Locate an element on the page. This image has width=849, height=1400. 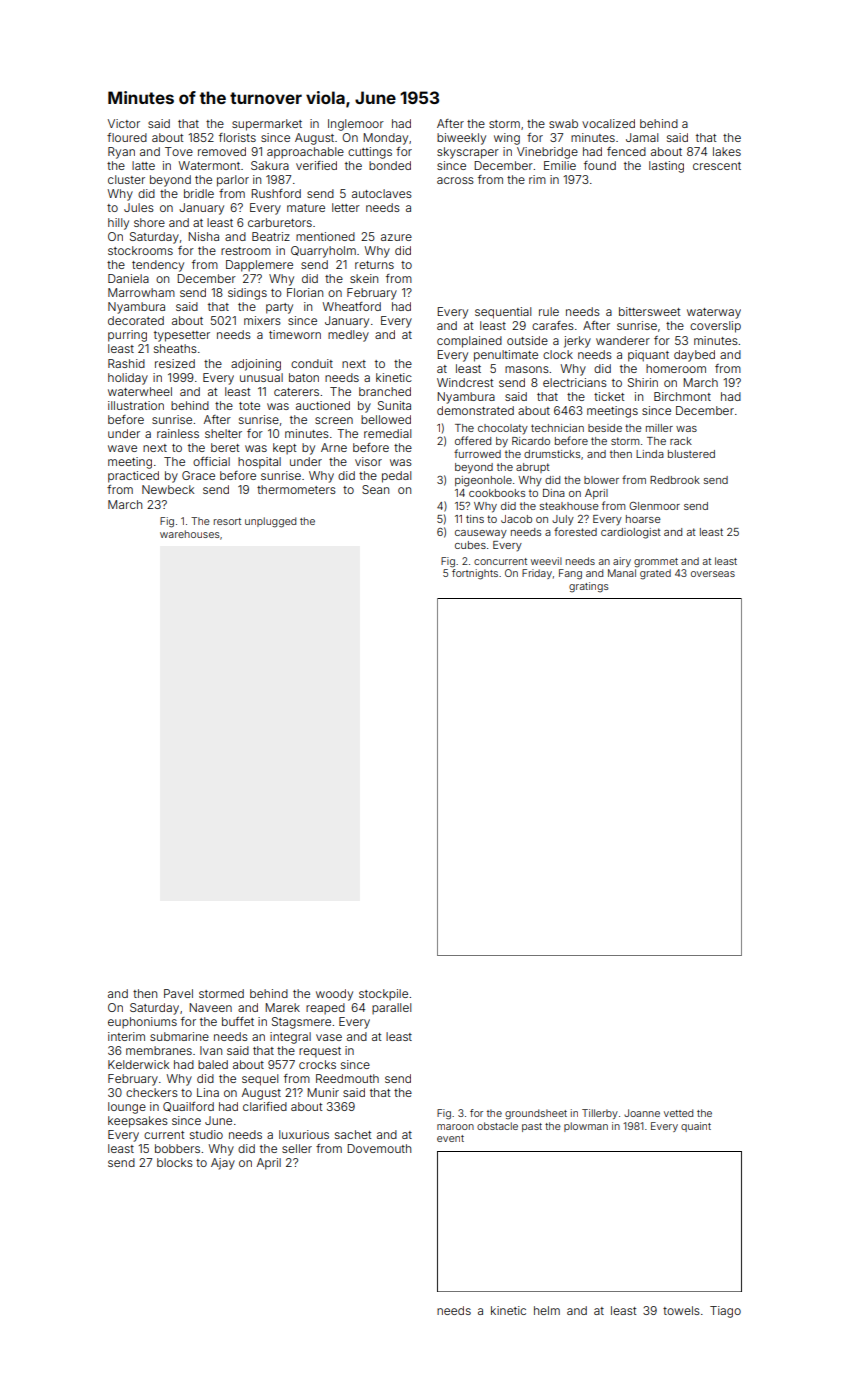
parallel is located at coordinates (391, 1009).
